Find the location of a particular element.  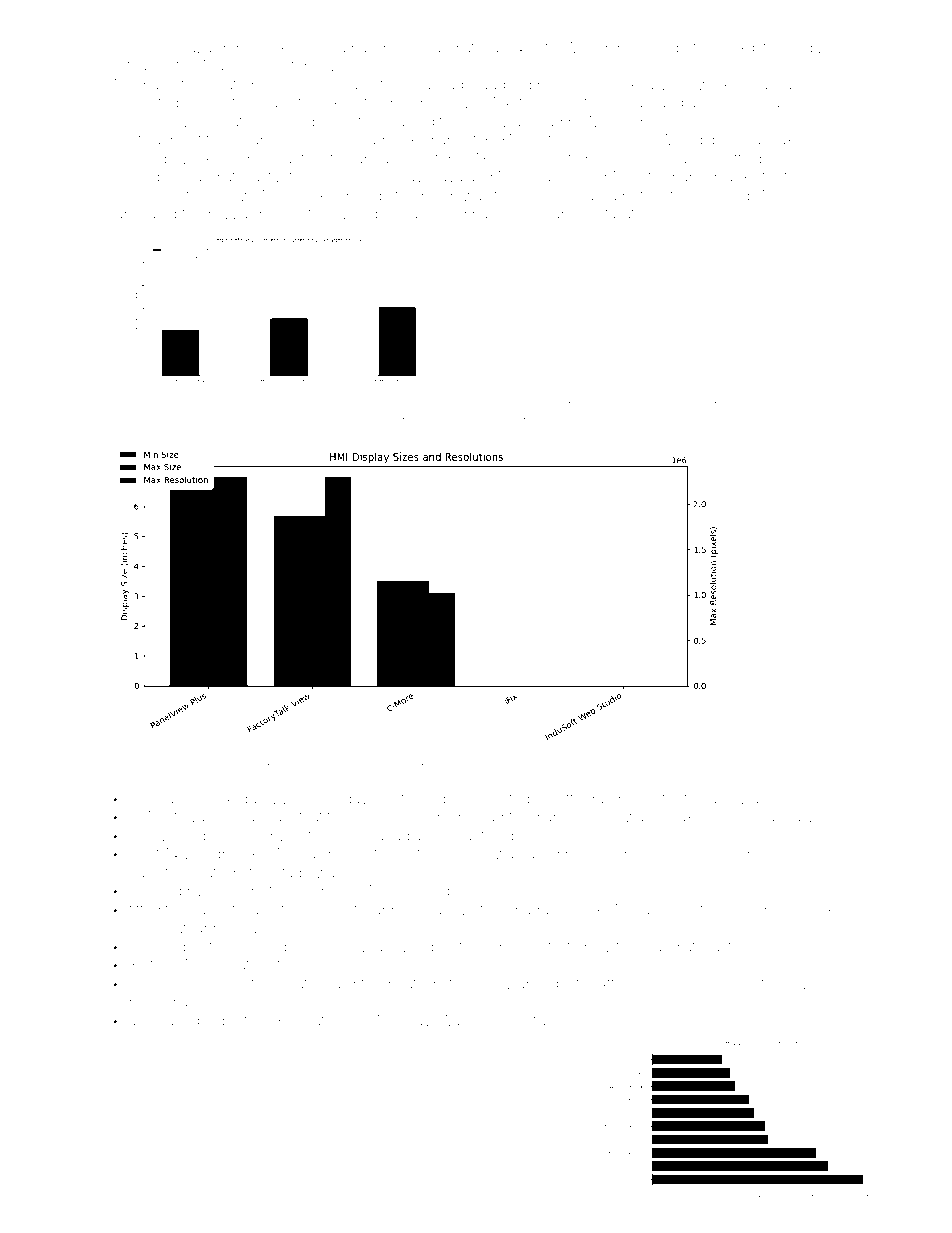

stairway is located at coordinates (732, 406).
